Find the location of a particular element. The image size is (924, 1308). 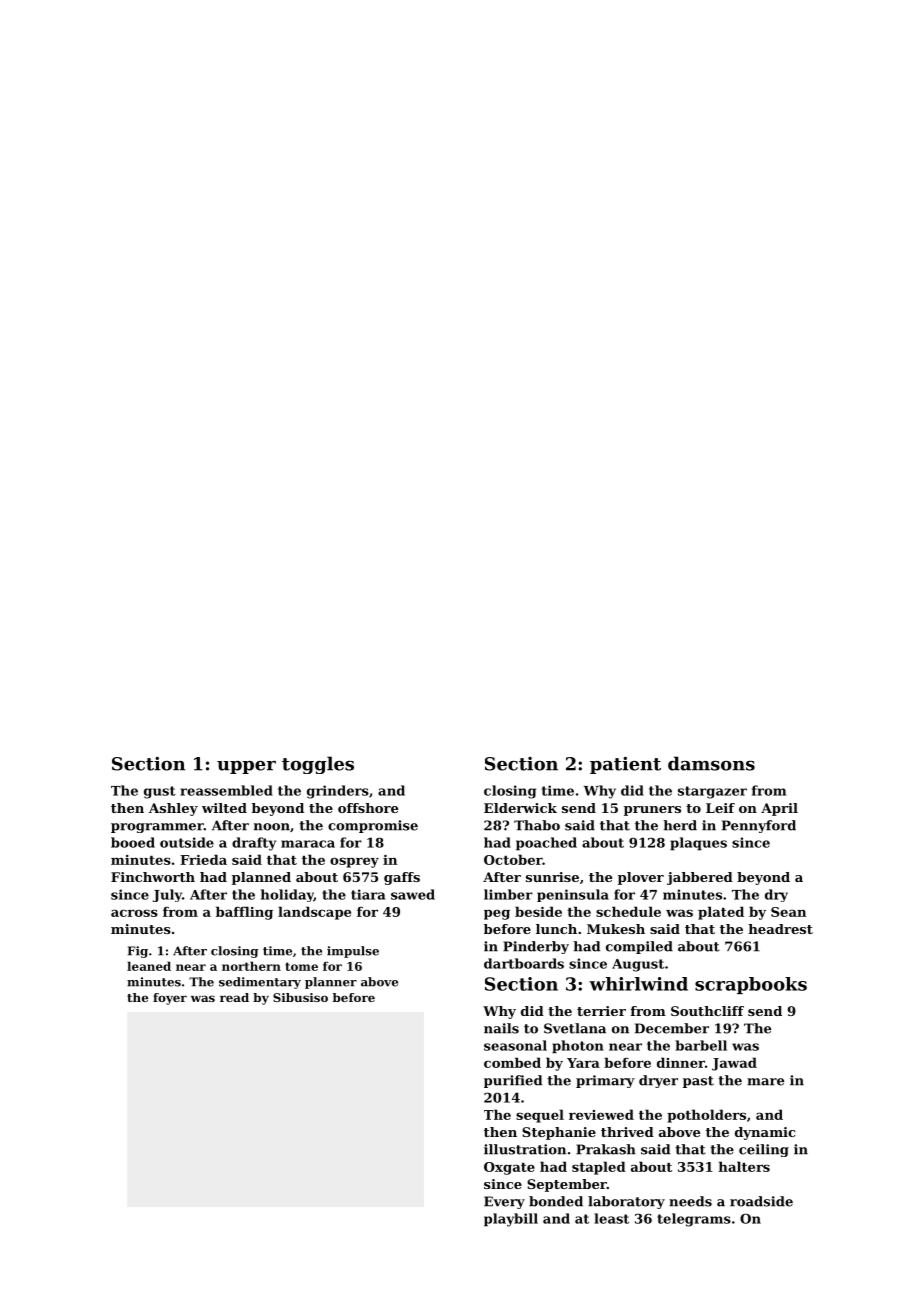

past is located at coordinates (698, 1082).
